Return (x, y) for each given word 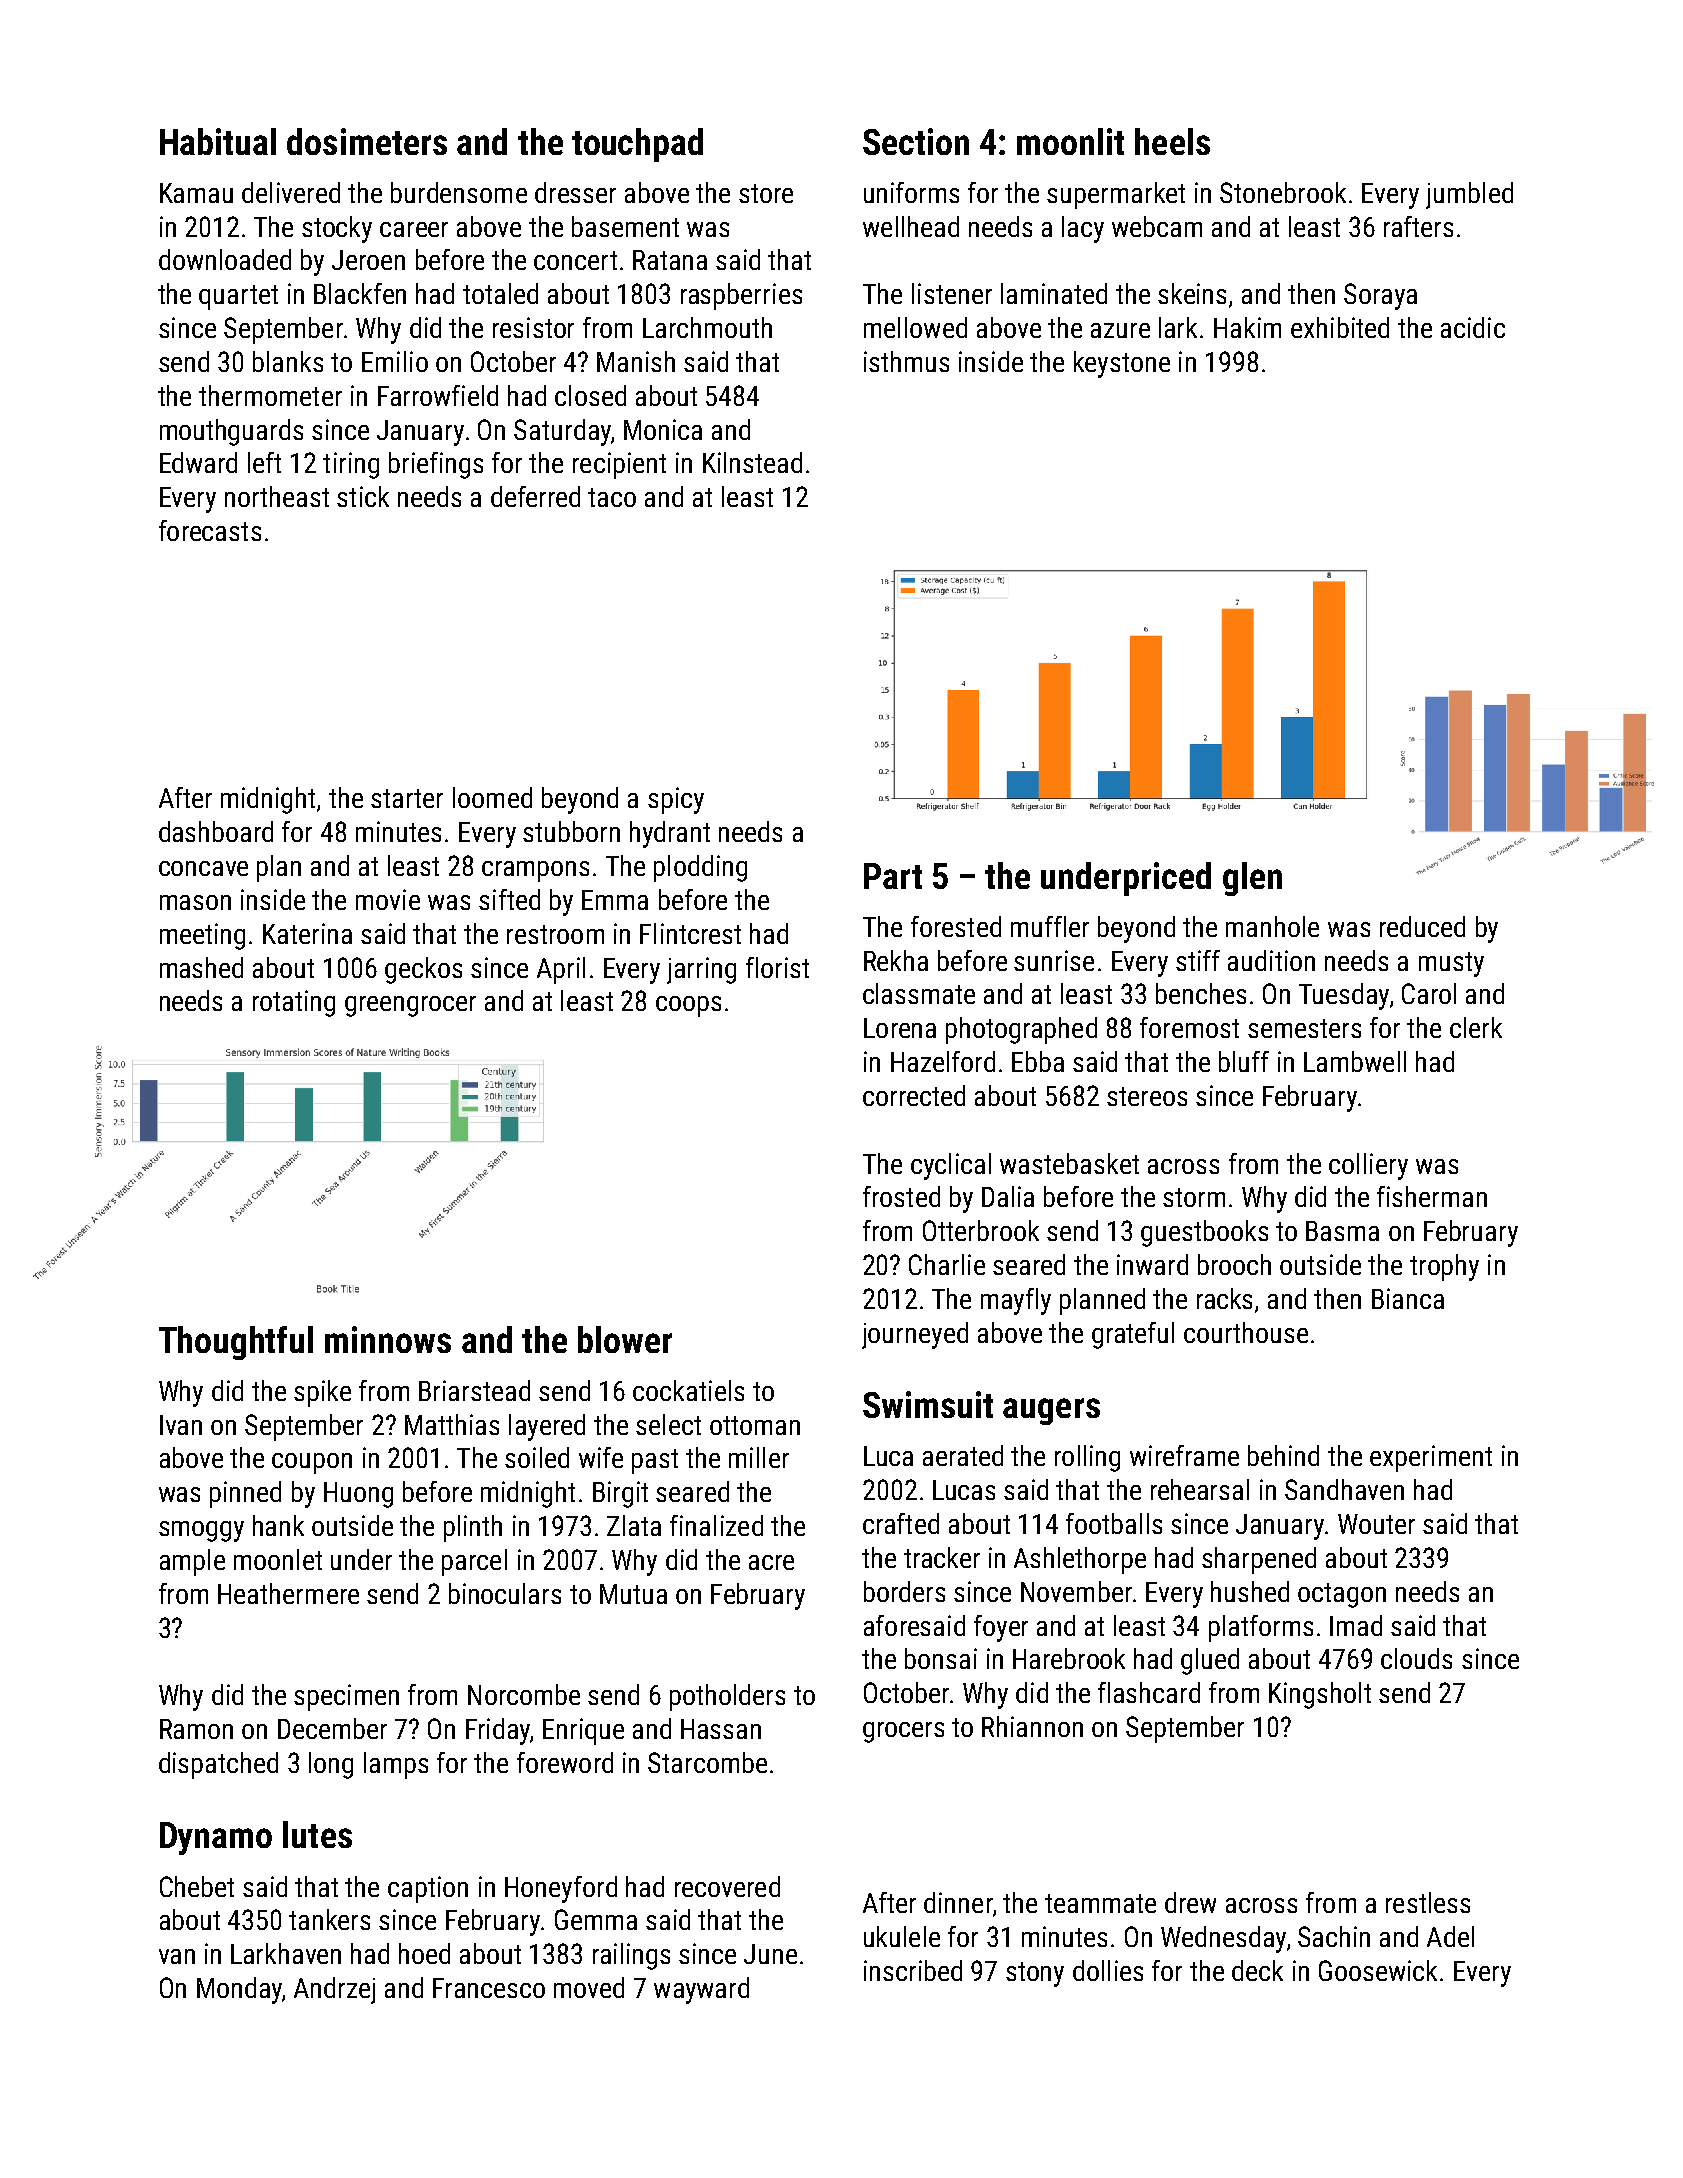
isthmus (906, 361)
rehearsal (1200, 1489)
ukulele (902, 1936)
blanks (288, 361)
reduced (1422, 926)
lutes (317, 1834)
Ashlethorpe (1080, 1560)
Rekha (896, 960)
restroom (555, 934)
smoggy (201, 1531)
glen (1252, 879)
